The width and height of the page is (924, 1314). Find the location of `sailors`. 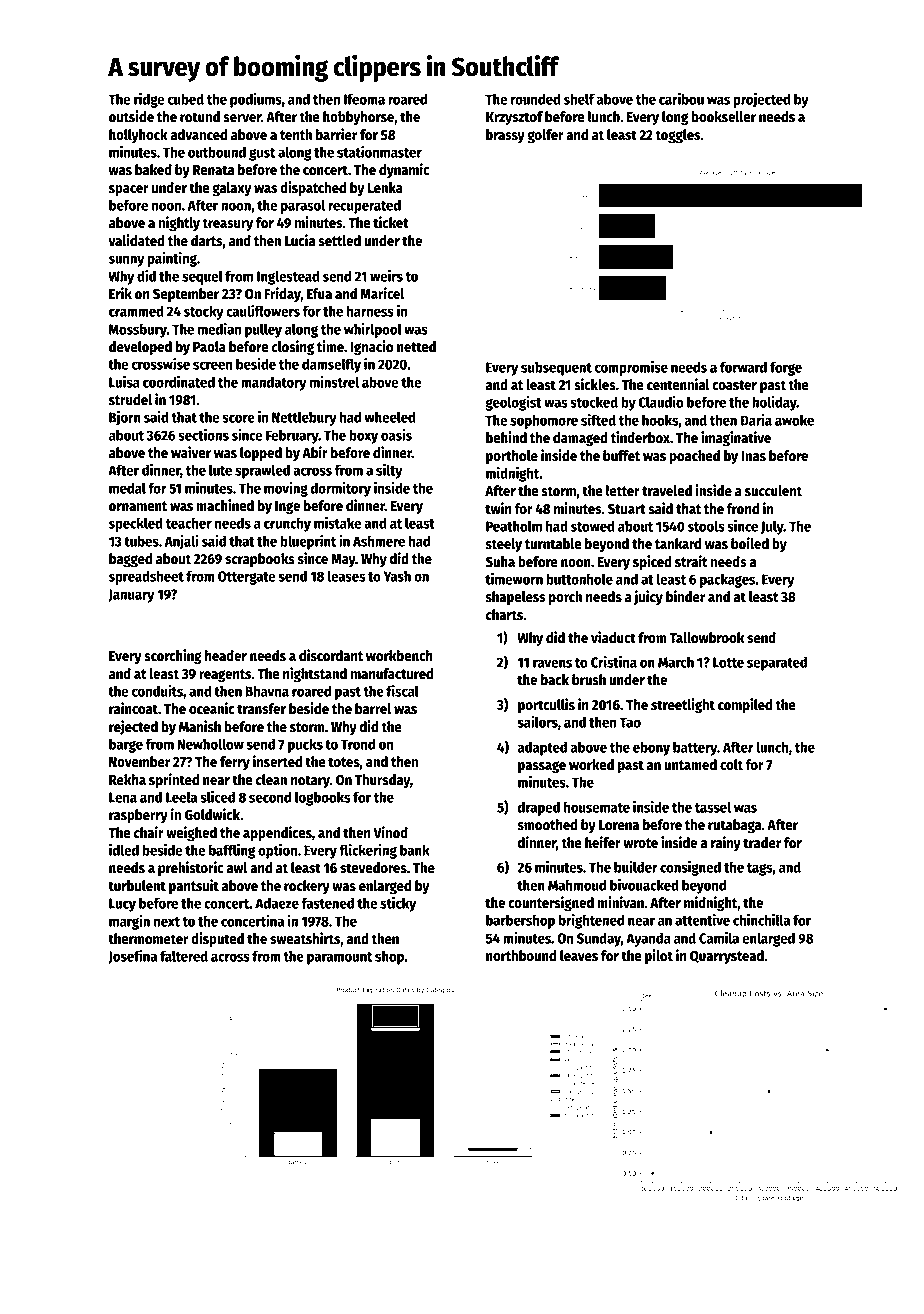

sailors is located at coordinates (537, 722).
